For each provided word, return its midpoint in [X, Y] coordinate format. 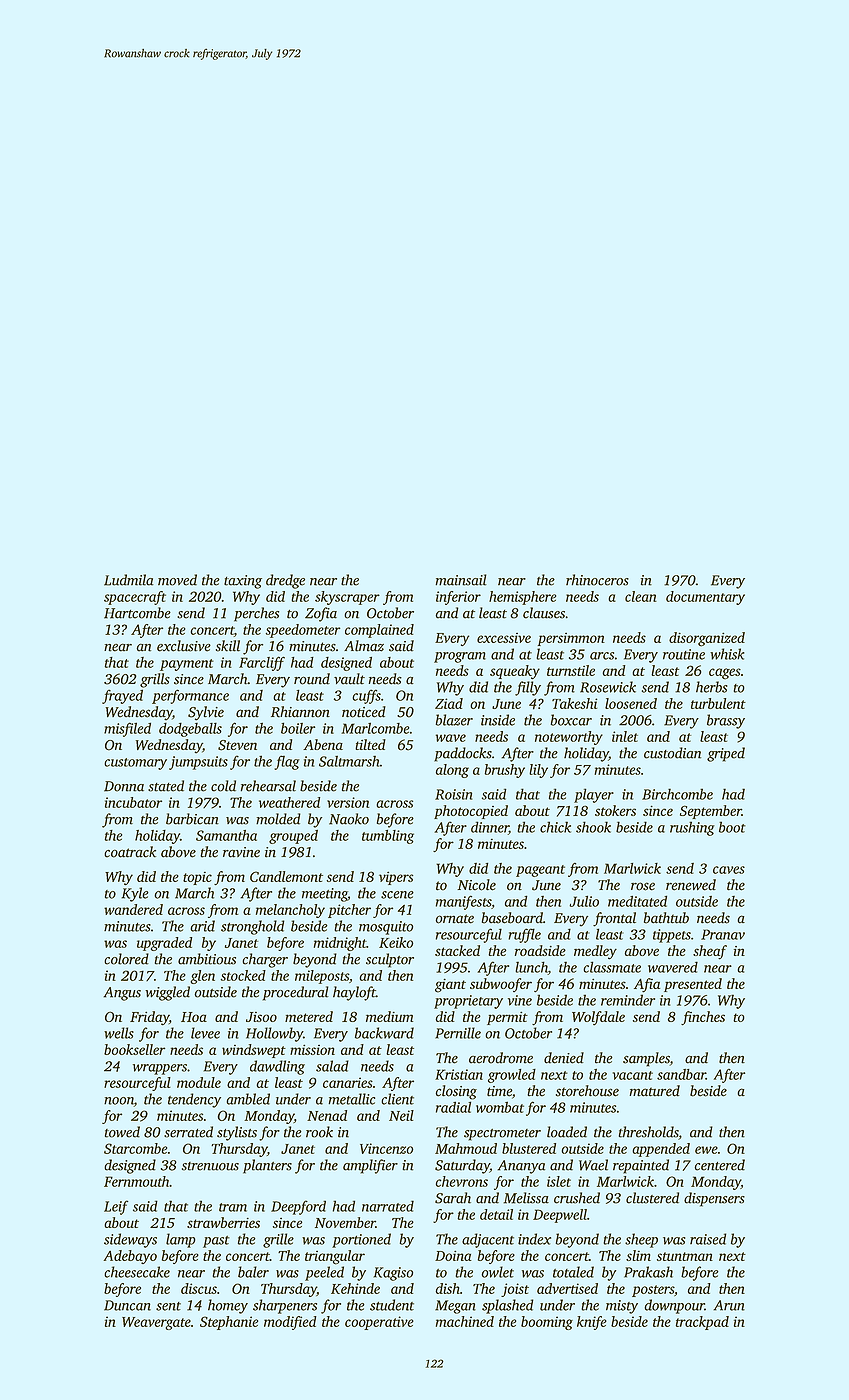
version [348, 802]
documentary [705, 598]
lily [538, 771]
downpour [674, 1306]
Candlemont [286, 876]
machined [465, 1321]
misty [622, 1307]
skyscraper [347, 598]
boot [732, 827]
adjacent [488, 1240]
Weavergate [156, 1323]
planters [267, 1166]
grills [155, 680]
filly [528, 688]
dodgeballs [190, 730]
